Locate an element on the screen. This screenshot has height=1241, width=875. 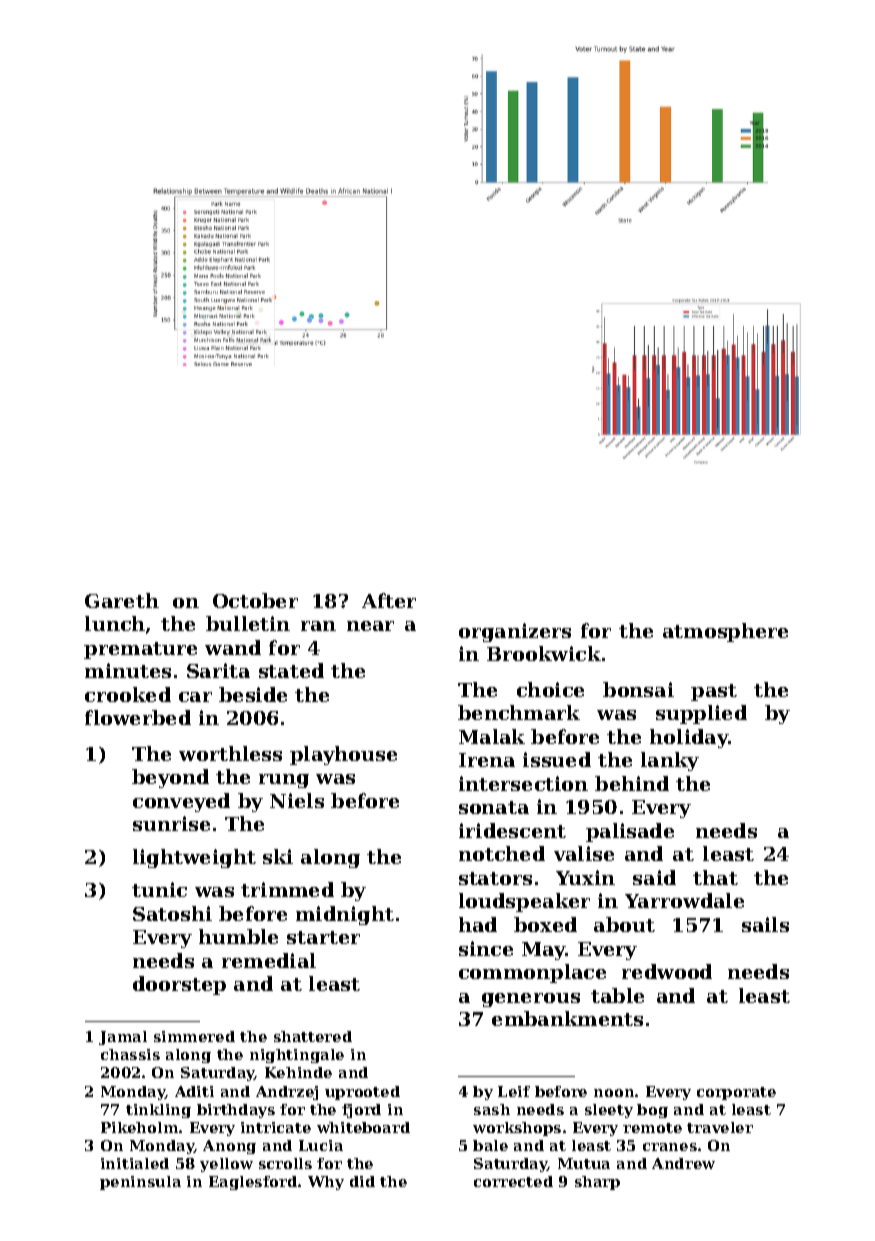
atmosphere is located at coordinates (725, 632).
